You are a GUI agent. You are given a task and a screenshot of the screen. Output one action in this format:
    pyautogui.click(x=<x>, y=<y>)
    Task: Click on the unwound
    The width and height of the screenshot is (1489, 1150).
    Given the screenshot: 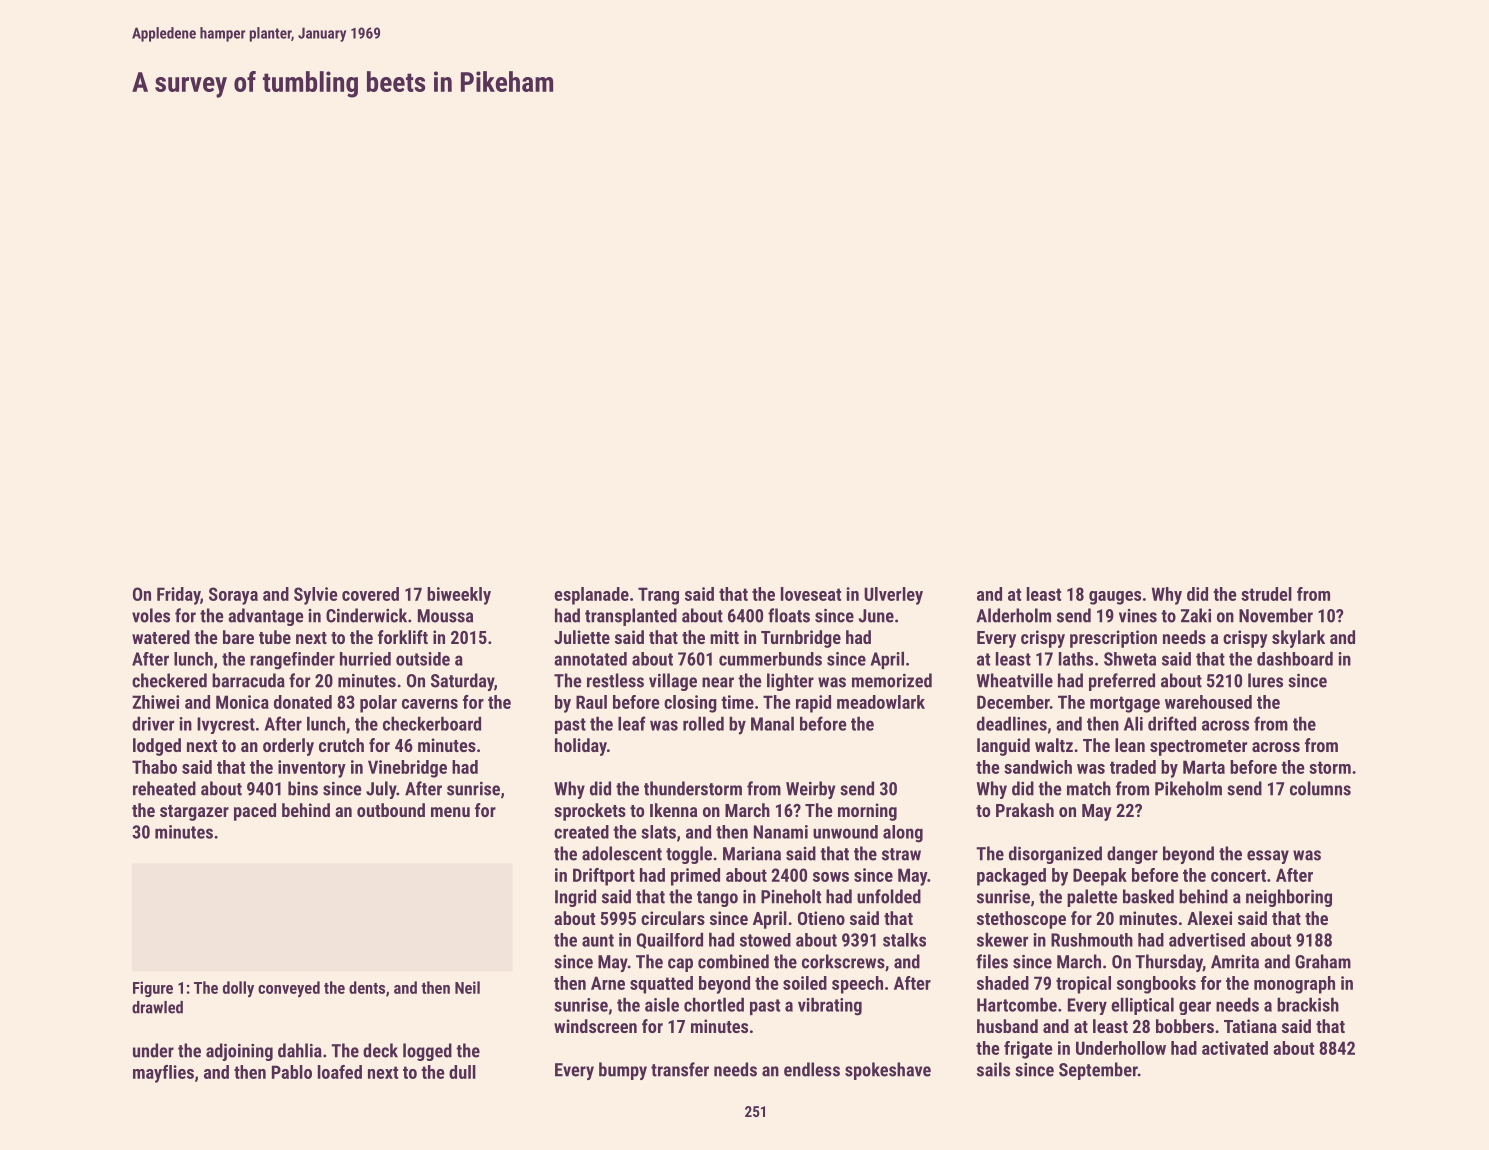 What is the action you would take?
    pyautogui.click(x=845, y=832)
